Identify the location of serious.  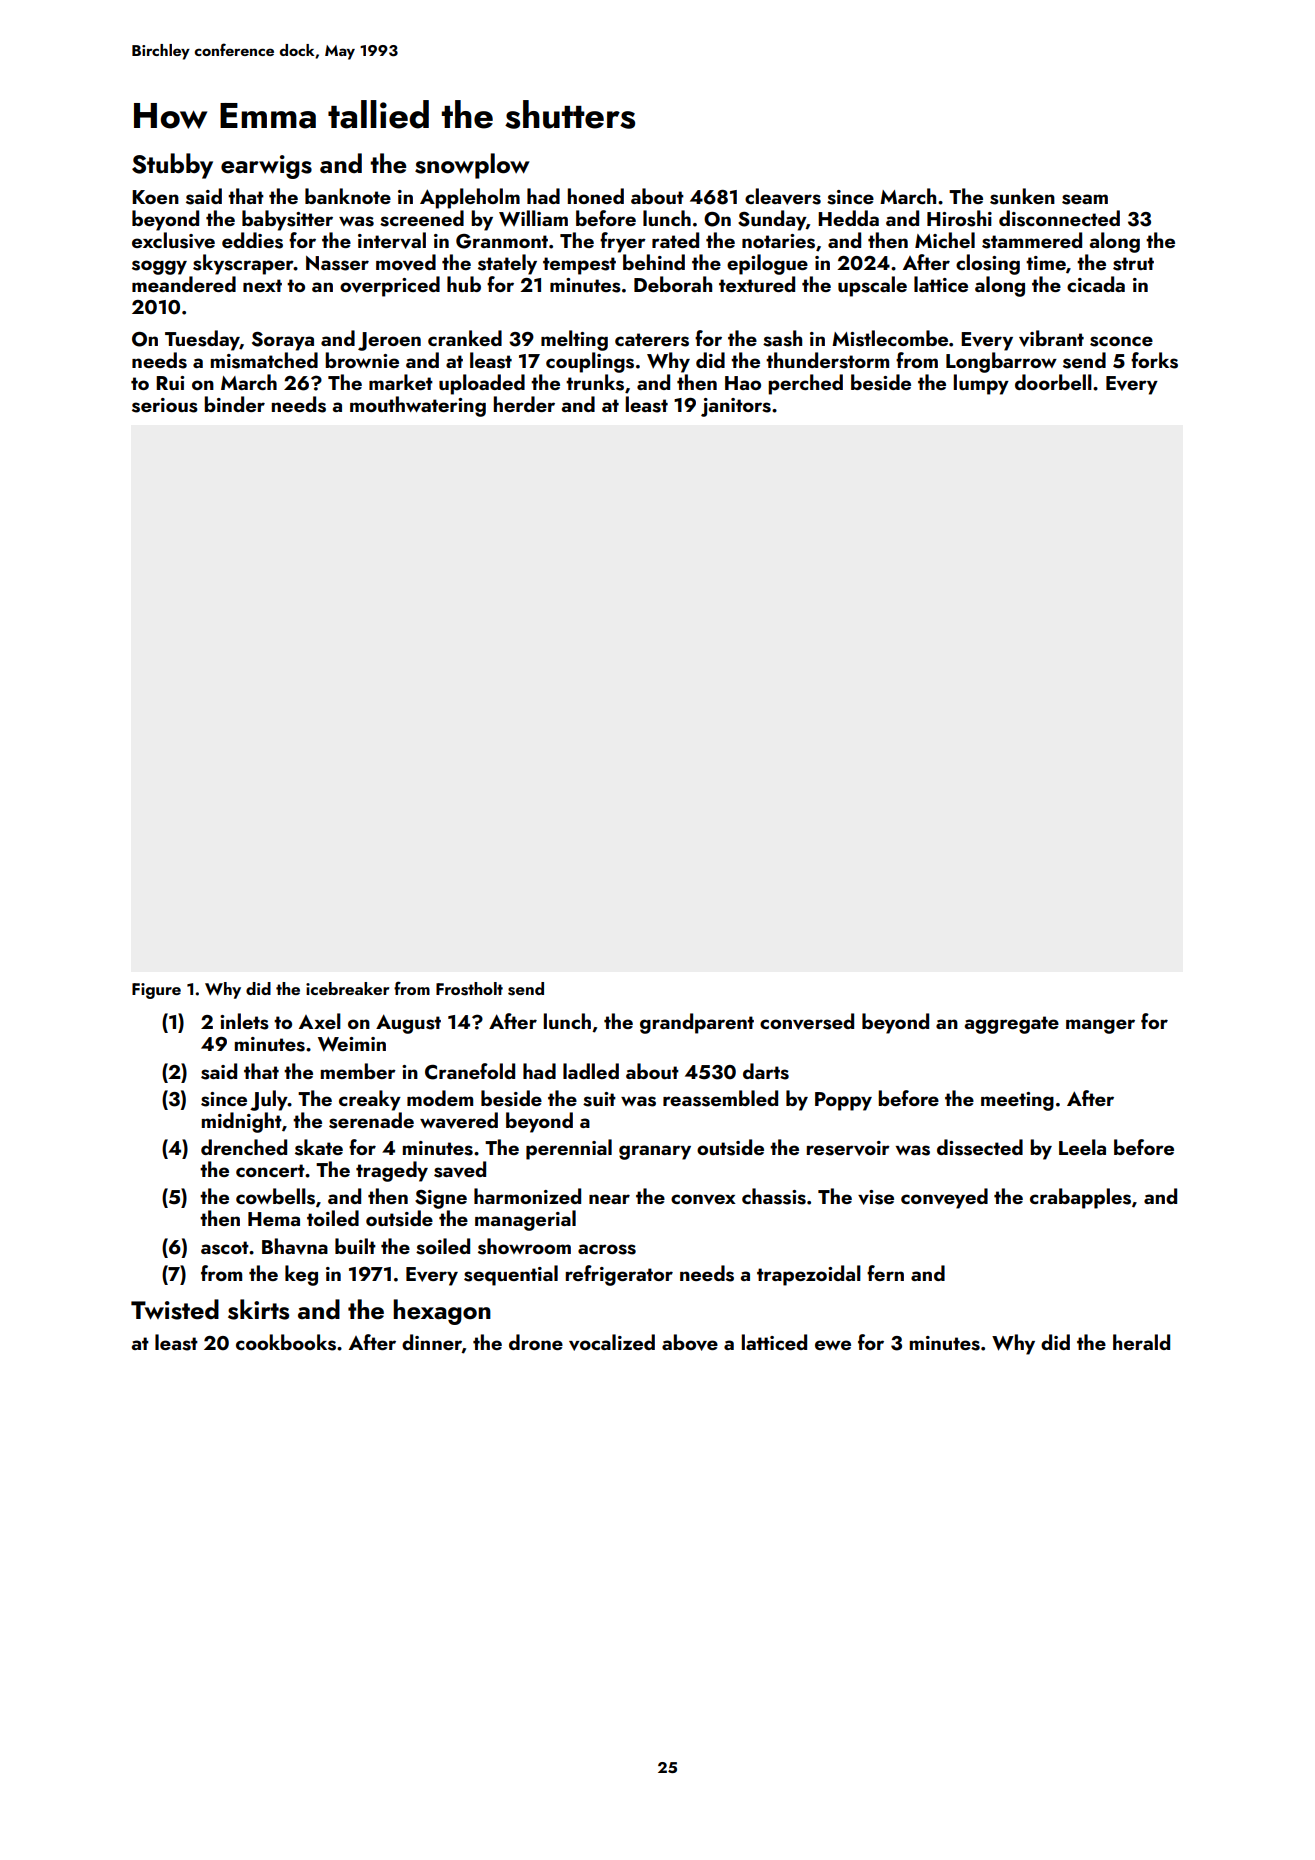
(165, 405).
